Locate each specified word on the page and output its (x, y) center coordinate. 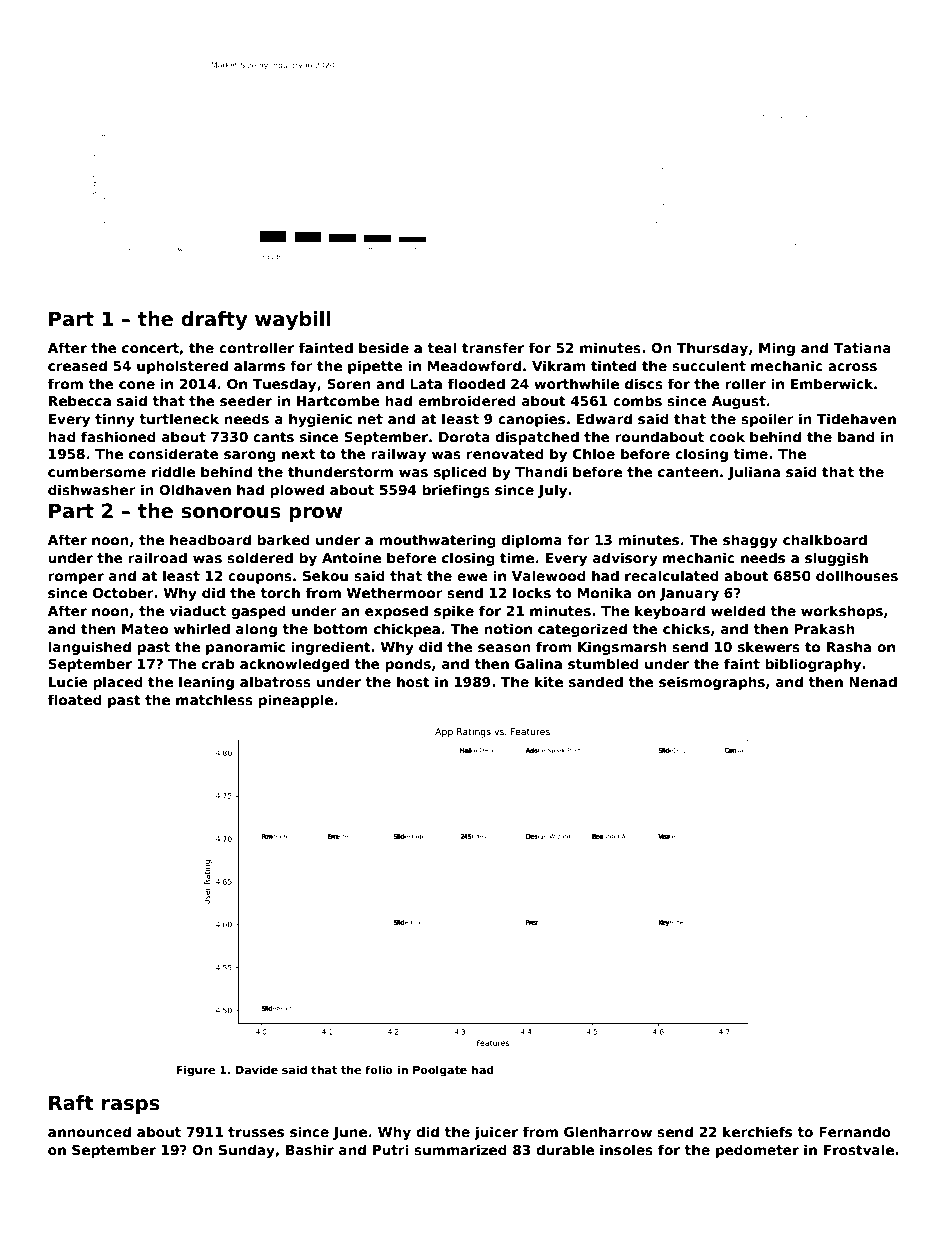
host (413, 681)
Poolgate (440, 1071)
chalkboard (825, 539)
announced (89, 1131)
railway (398, 455)
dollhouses (857, 575)
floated (75, 699)
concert (150, 348)
